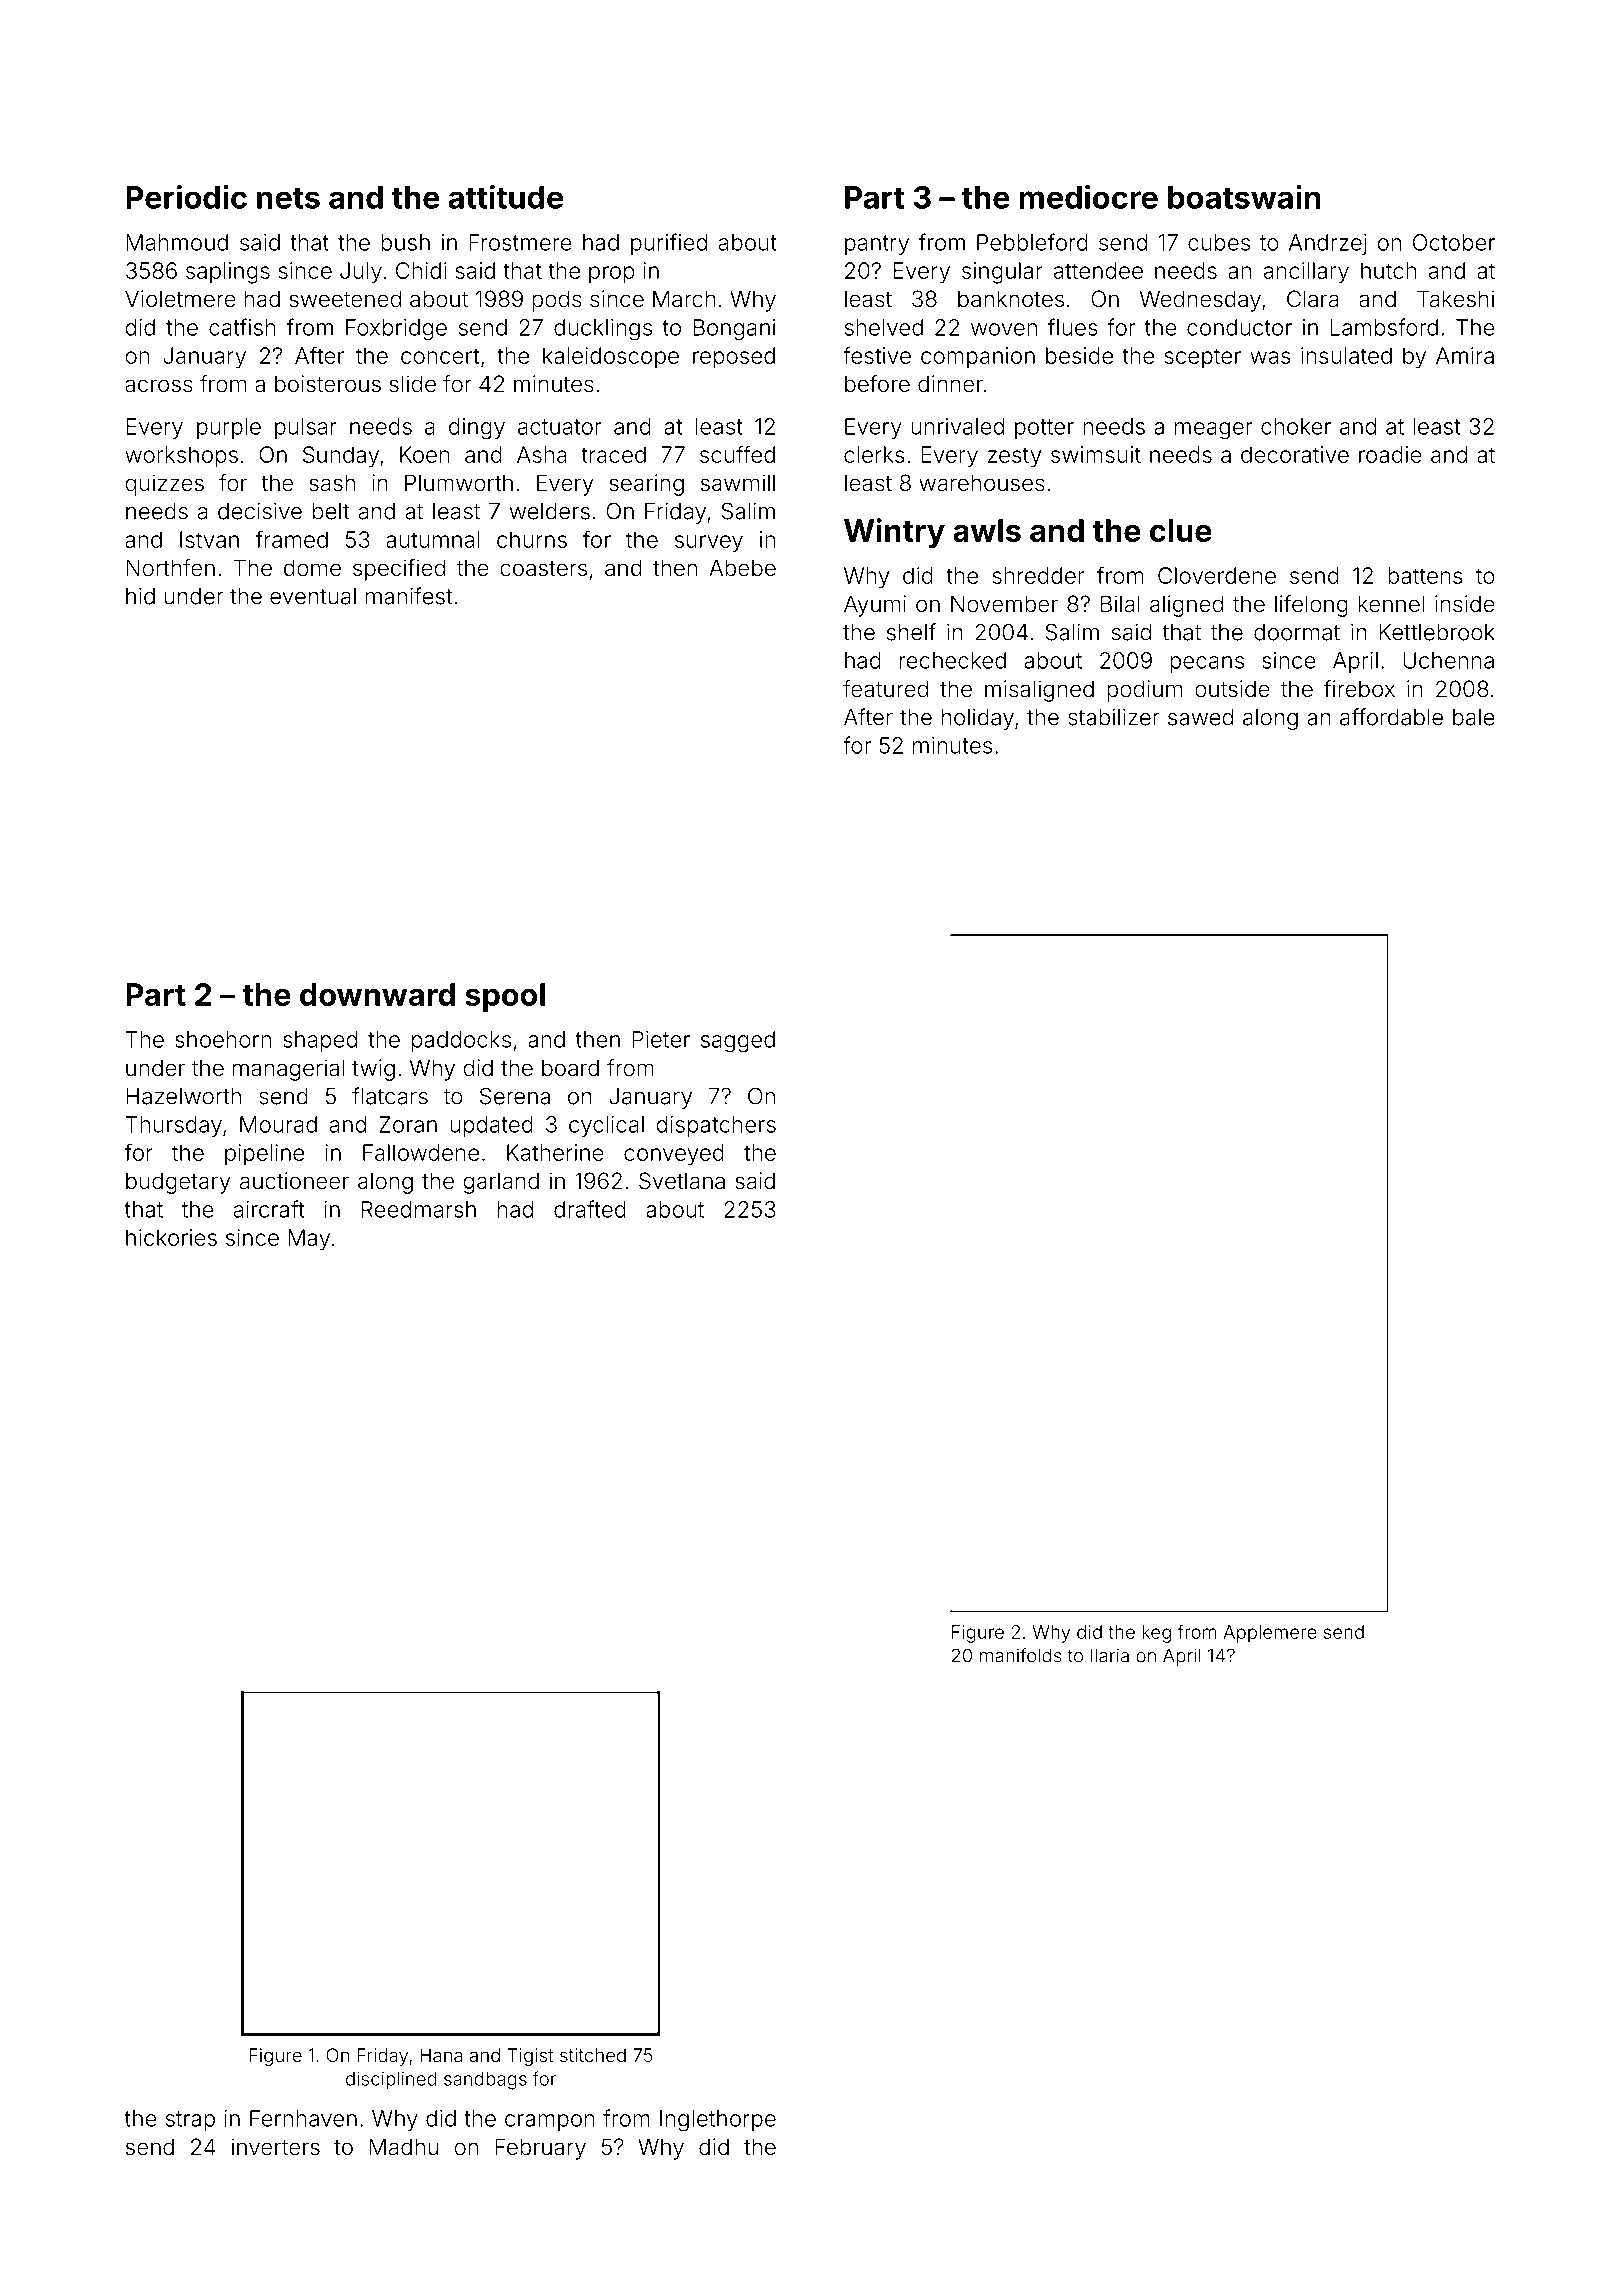 This page has width=1620, height=2292. I want to click on pulsar, so click(306, 428).
